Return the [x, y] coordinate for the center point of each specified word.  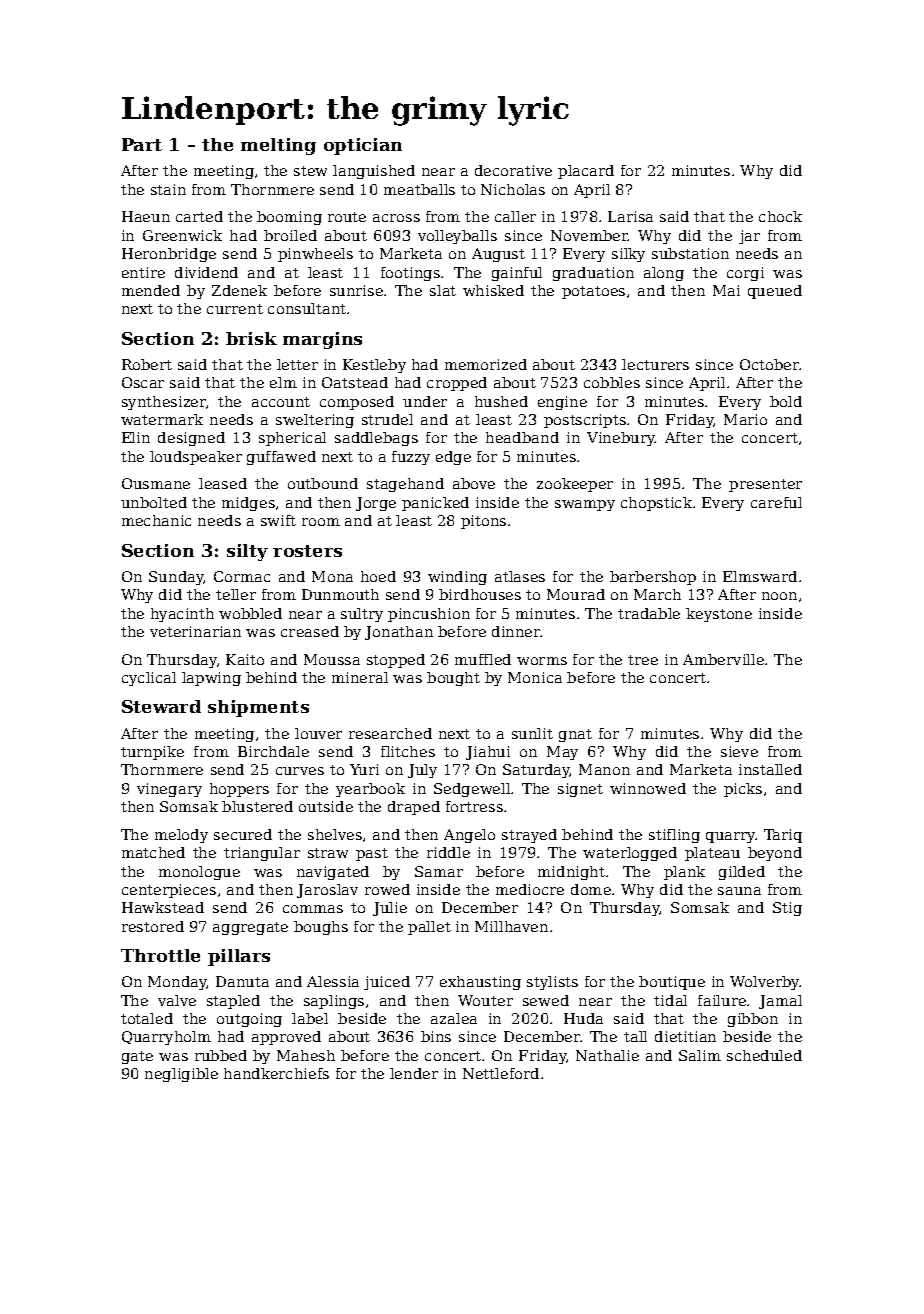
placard [586, 172]
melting [278, 146]
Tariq [783, 836]
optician [363, 146]
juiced [387, 983]
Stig [787, 909]
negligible [181, 1075]
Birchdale [273, 751]
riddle [448, 852]
